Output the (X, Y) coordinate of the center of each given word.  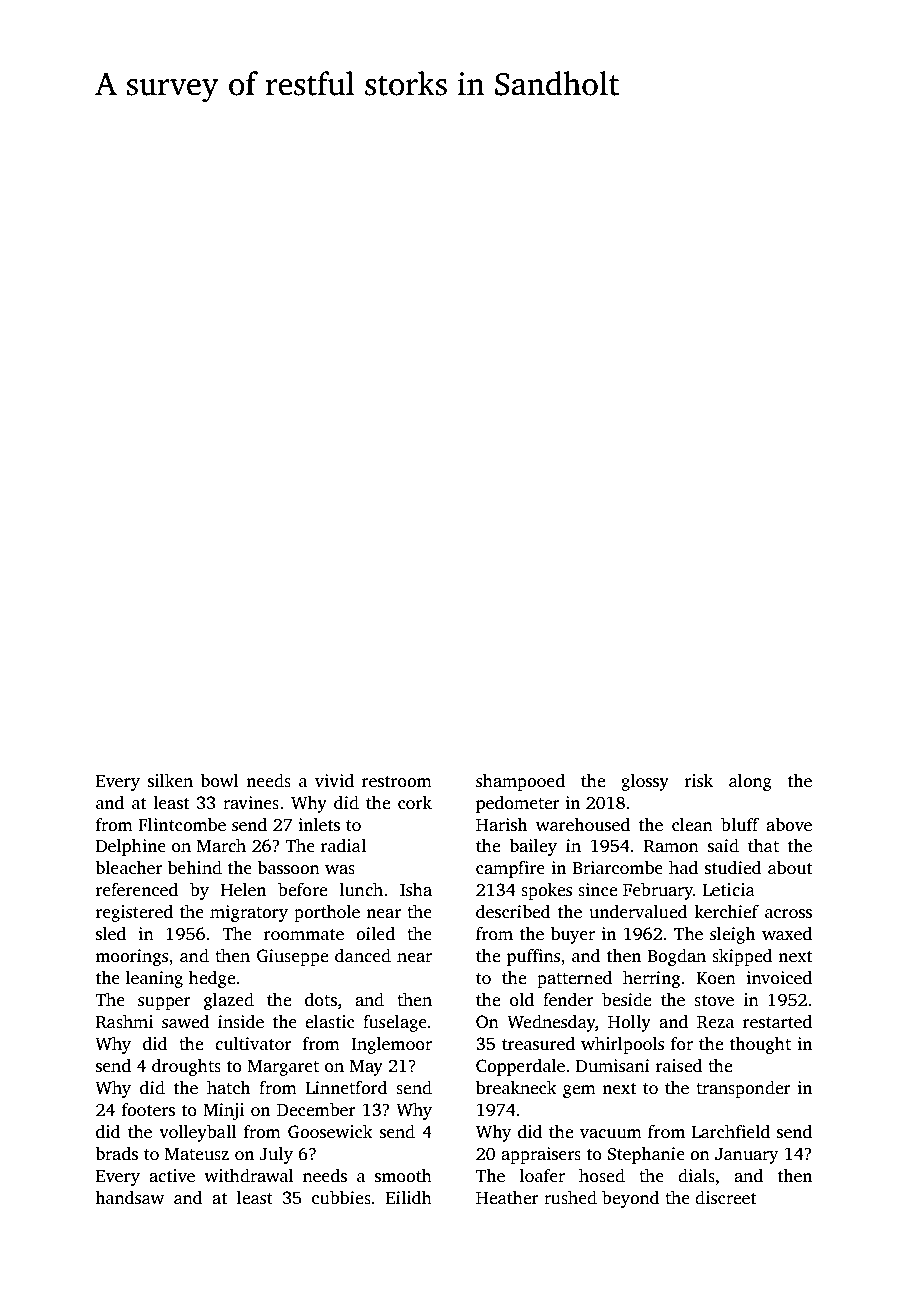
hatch (228, 1088)
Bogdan (677, 957)
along (750, 782)
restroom (397, 782)
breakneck (516, 1088)
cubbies (341, 1198)
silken (170, 781)
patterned (575, 979)
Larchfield (731, 1132)
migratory (249, 913)
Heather (507, 1198)
